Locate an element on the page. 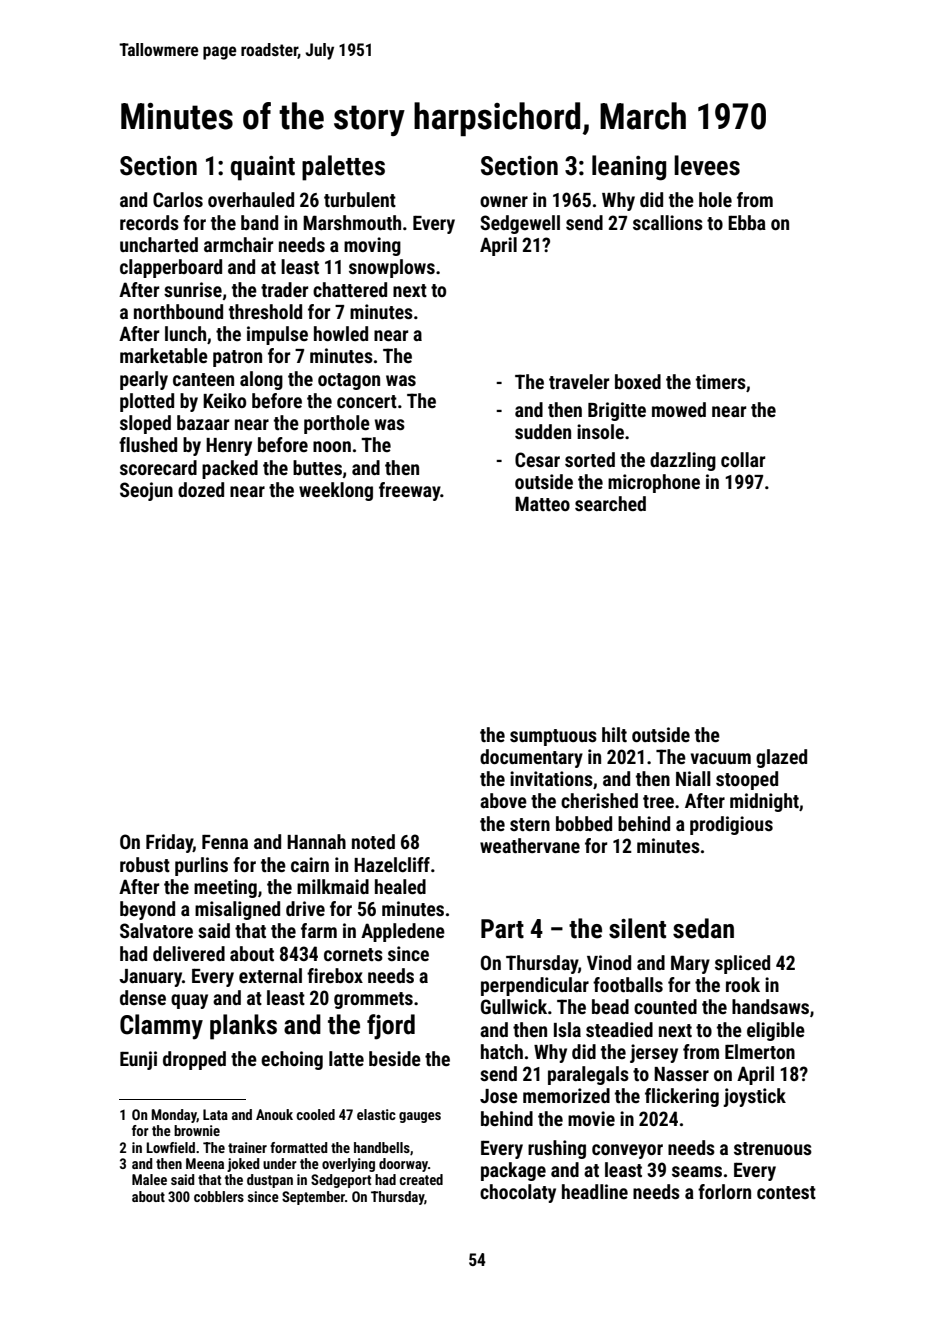  chocolaty is located at coordinates (518, 1193).
